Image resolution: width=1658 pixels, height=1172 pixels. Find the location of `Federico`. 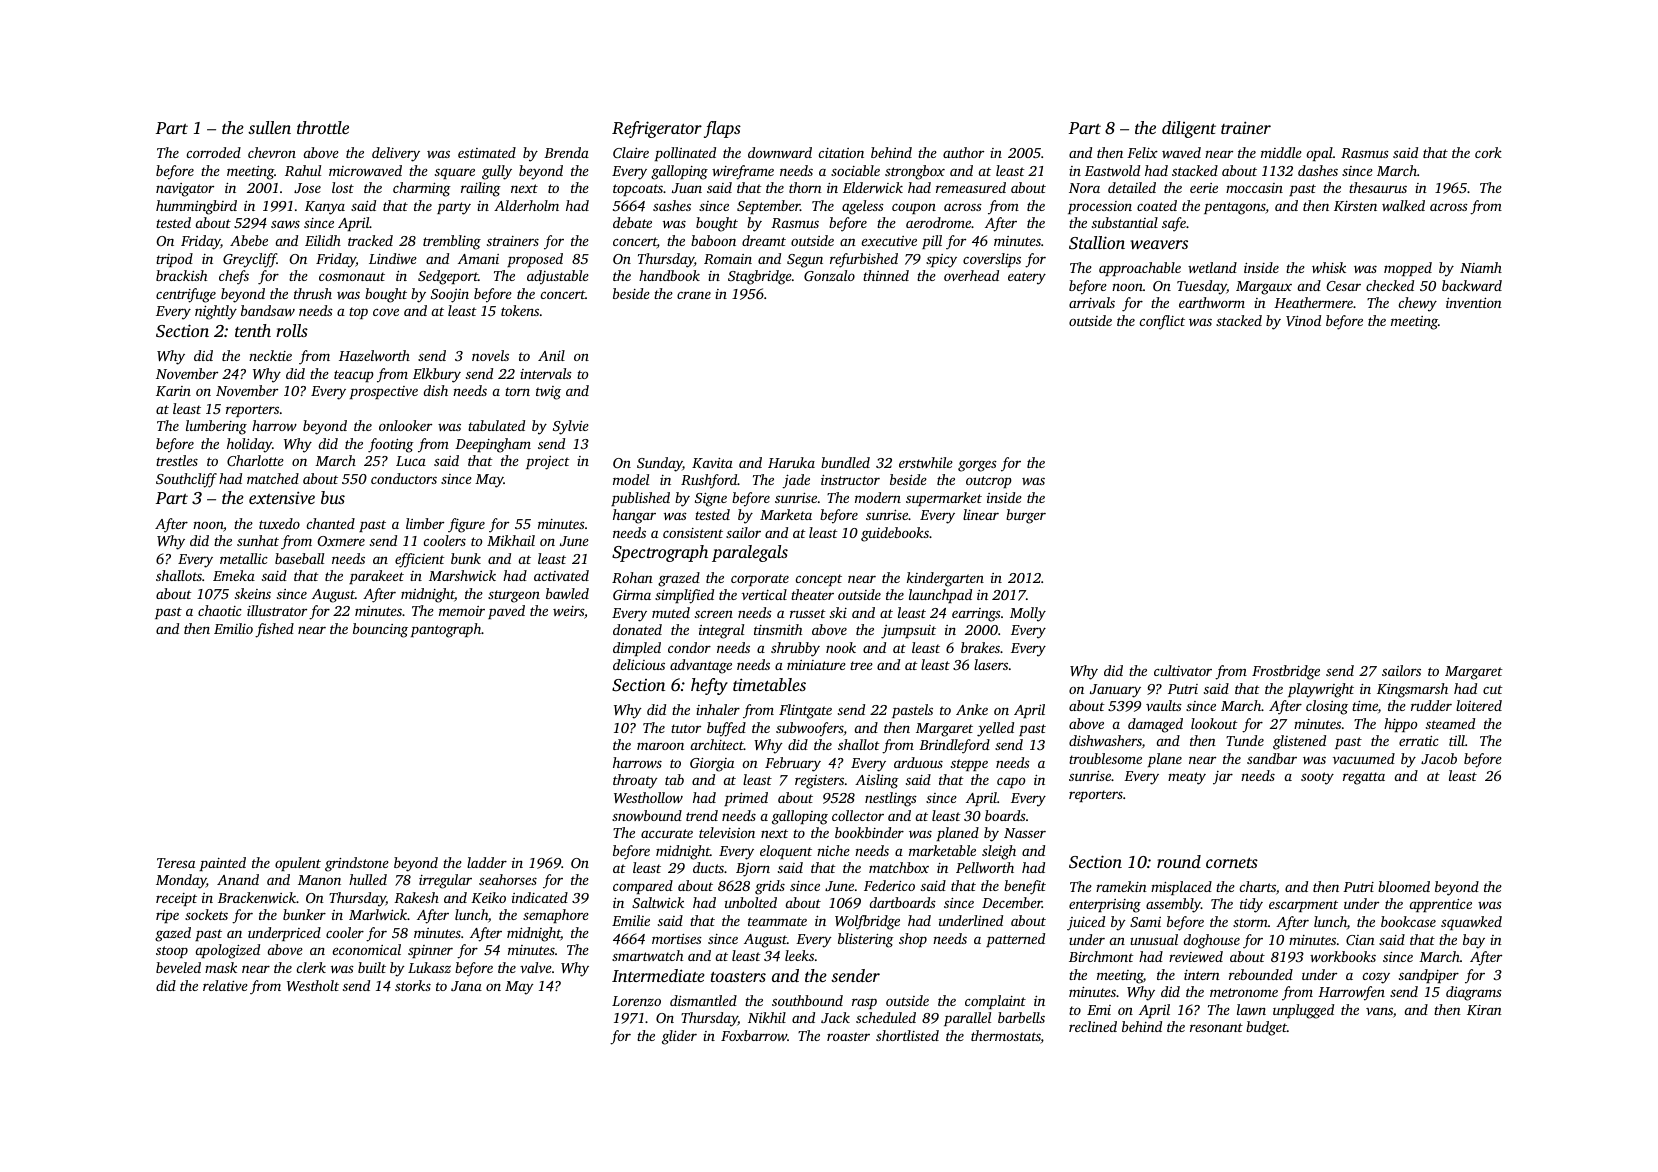

Federico is located at coordinates (889, 885).
